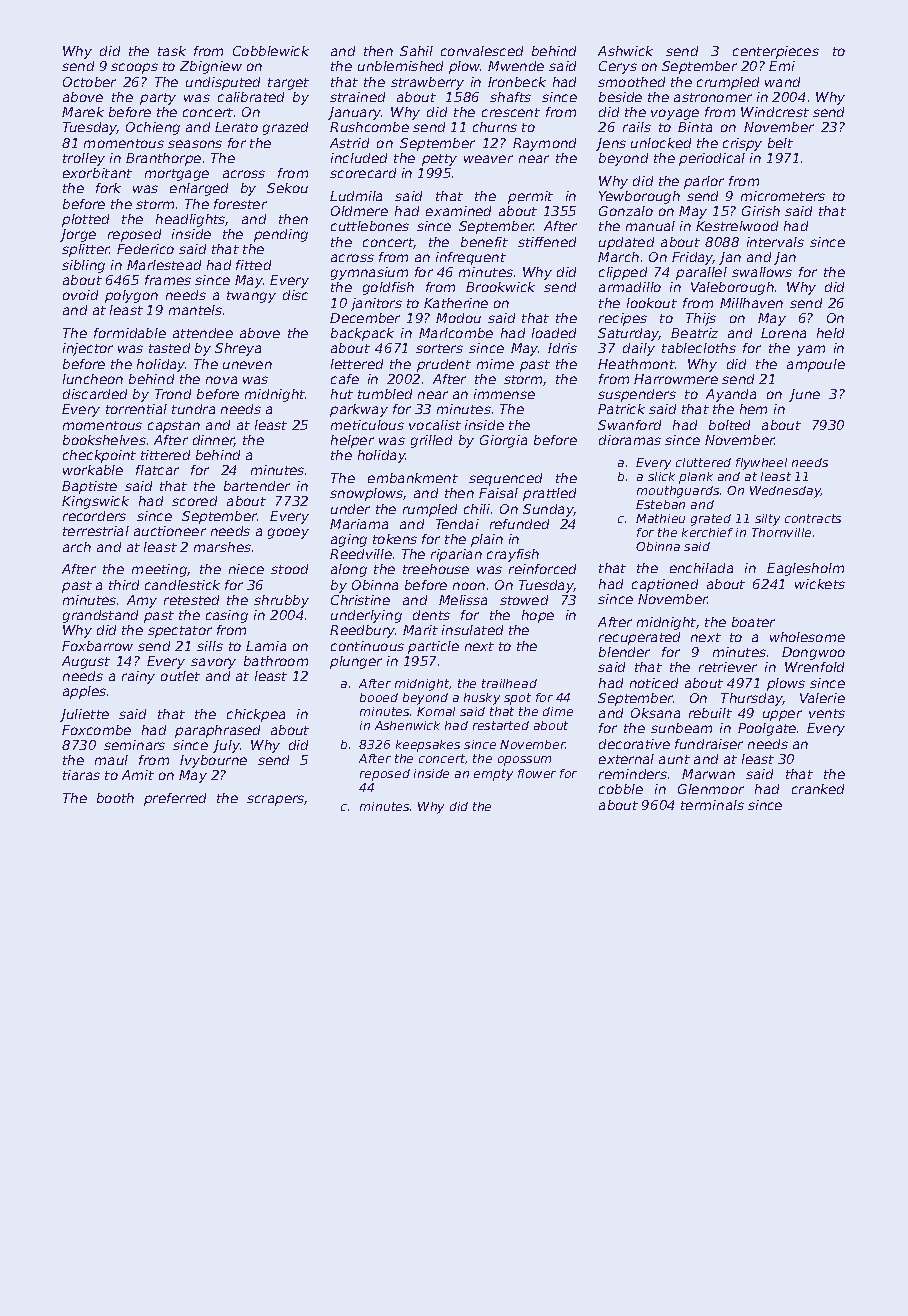 The height and width of the screenshot is (1316, 908). Describe the element at coordinates (511, 112) in the screenshot. I see `crescent` at that location.
